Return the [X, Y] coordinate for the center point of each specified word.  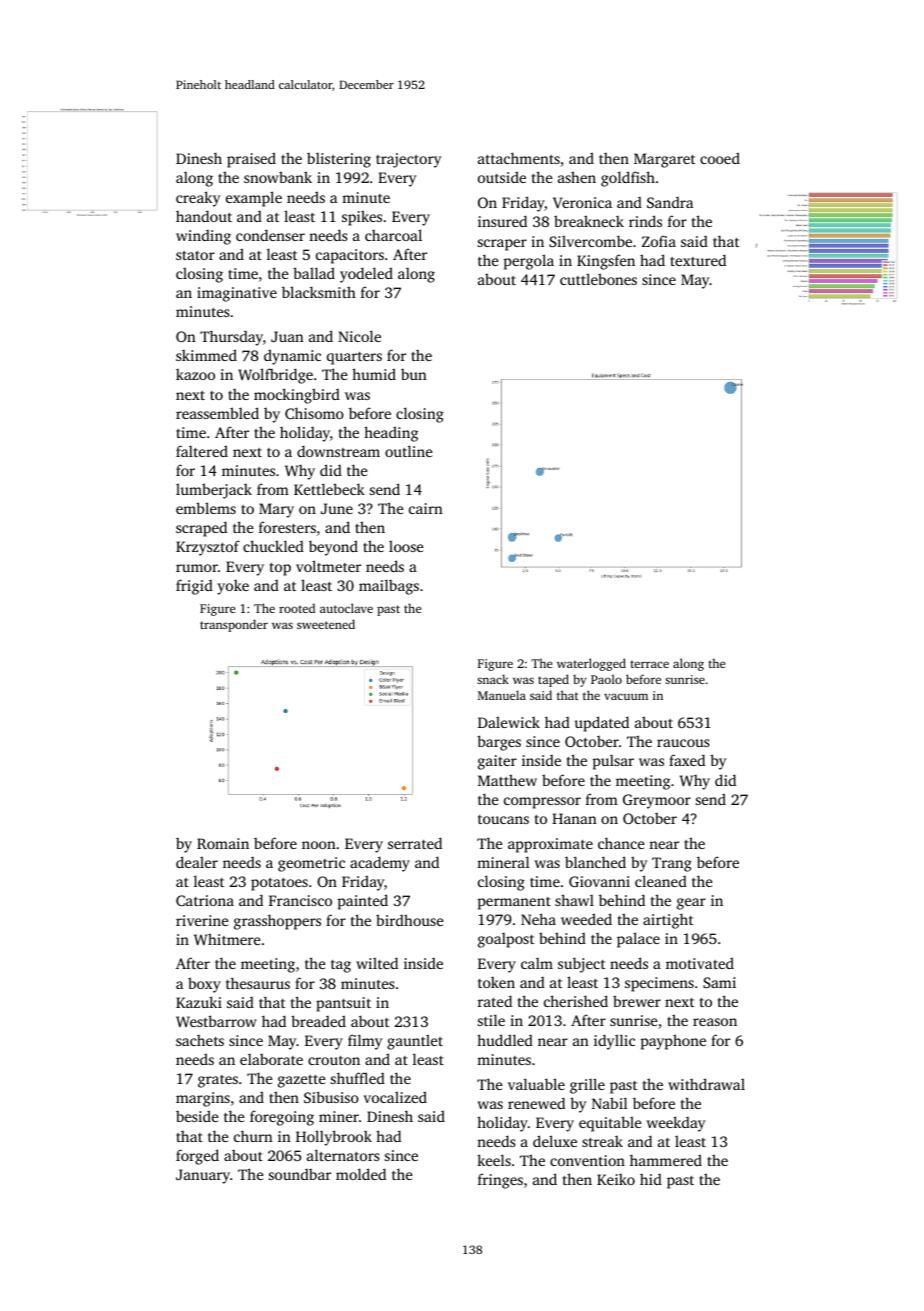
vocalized [395, 1097]
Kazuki [199, 1002]
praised [251, 160]
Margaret [664, 160]
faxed [687, 760]
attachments [519, 158]
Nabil [609, 1103]
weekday [675, 1124]
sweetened [326, 624]
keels [494, 1160]
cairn [426, 508]
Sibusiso [331, 1097]
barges [499, 743]
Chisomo [314, 413]
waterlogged [591, 664]
